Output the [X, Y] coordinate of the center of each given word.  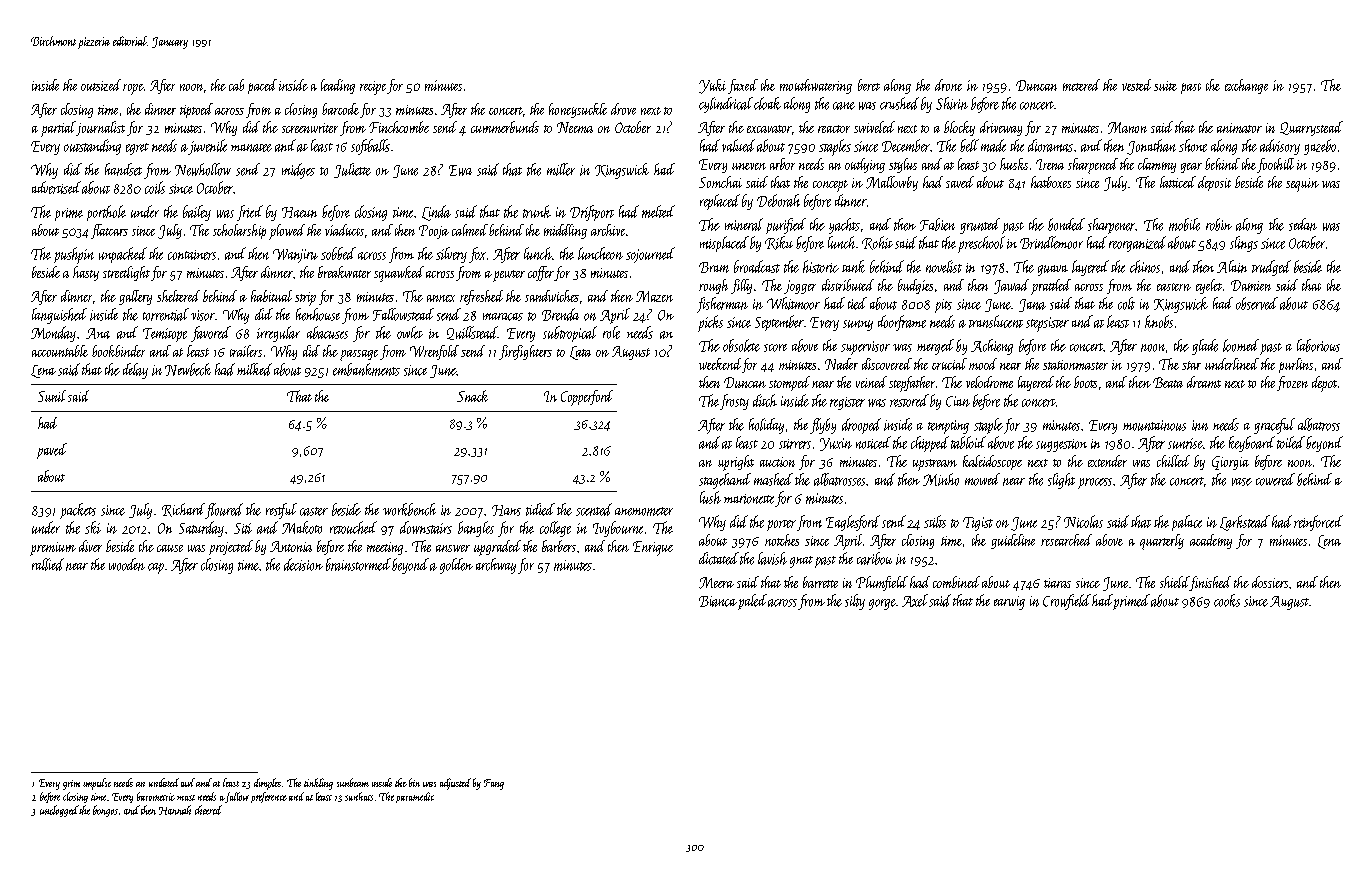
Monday [53, 334]
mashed [773, 479]
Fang [494, 784]
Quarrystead [1311, 128]
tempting [948, 427]
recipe [373, 88]
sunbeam [353, 782]
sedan [1303, 224]
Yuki [712, 86]
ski [93, 527]
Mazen [654, 296]
